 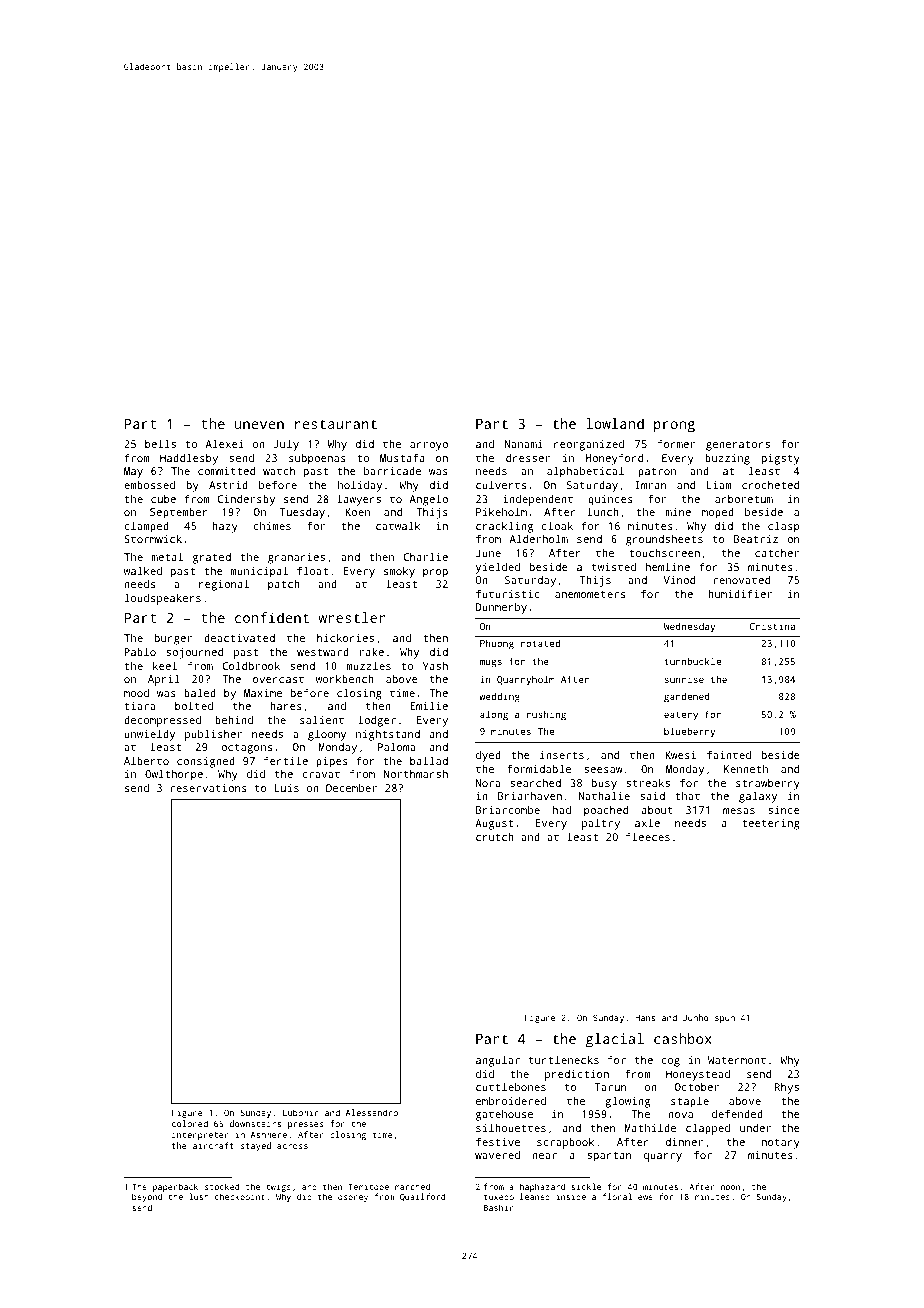 What do you see at coordinates (494, 824) in the screenshot?
I see `August` at bounding box center [494, 824].
